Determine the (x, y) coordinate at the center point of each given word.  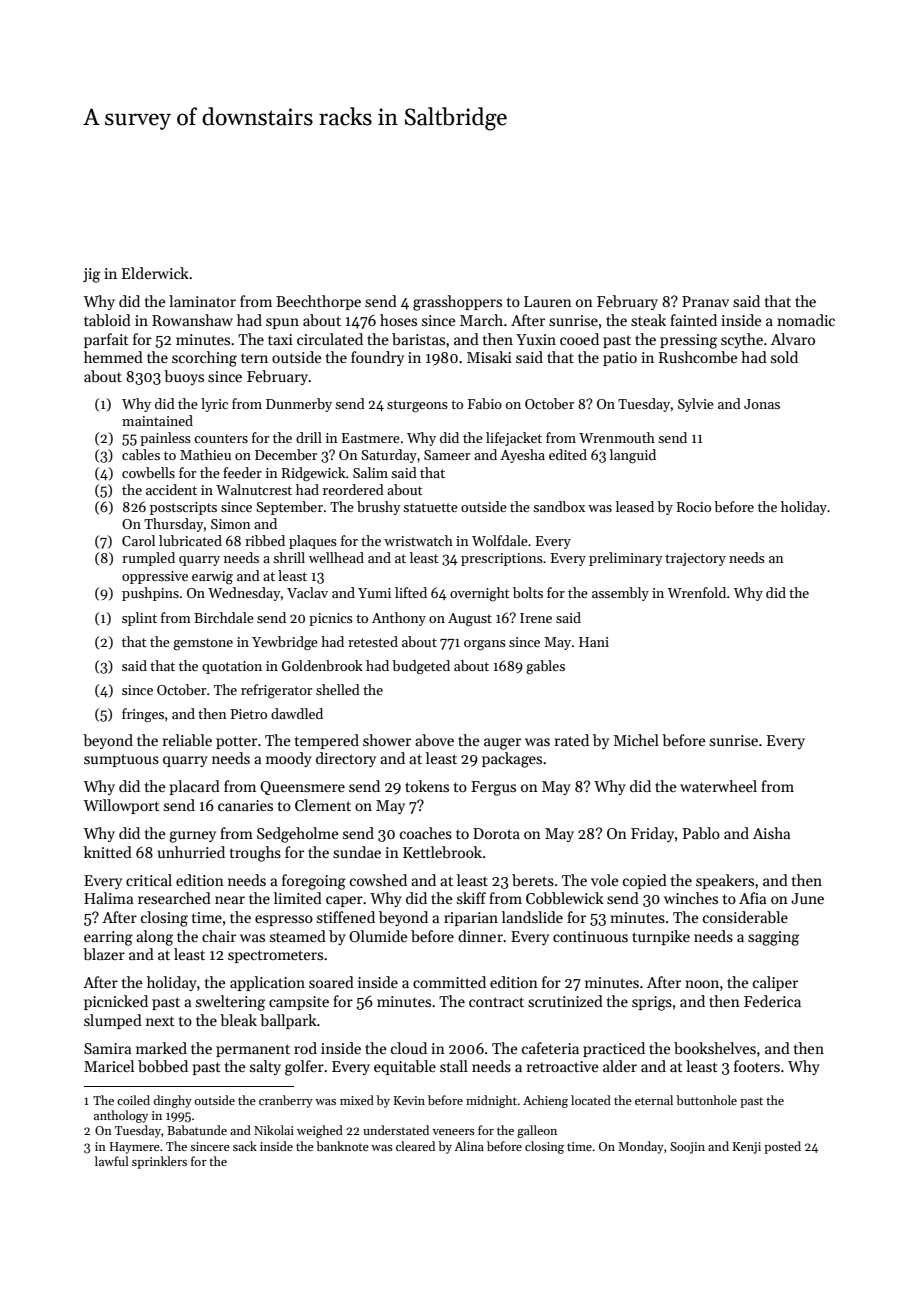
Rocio (694, 507)
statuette (430, 507)
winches (691, 898)
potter (236, 742)
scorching (204, 359)
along (154, 938)
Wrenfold (697, 592)
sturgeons (417, 406)
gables (545, 667)
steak (648, 320)
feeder (242, 472)
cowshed (378, 880)
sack (245, 1146)
